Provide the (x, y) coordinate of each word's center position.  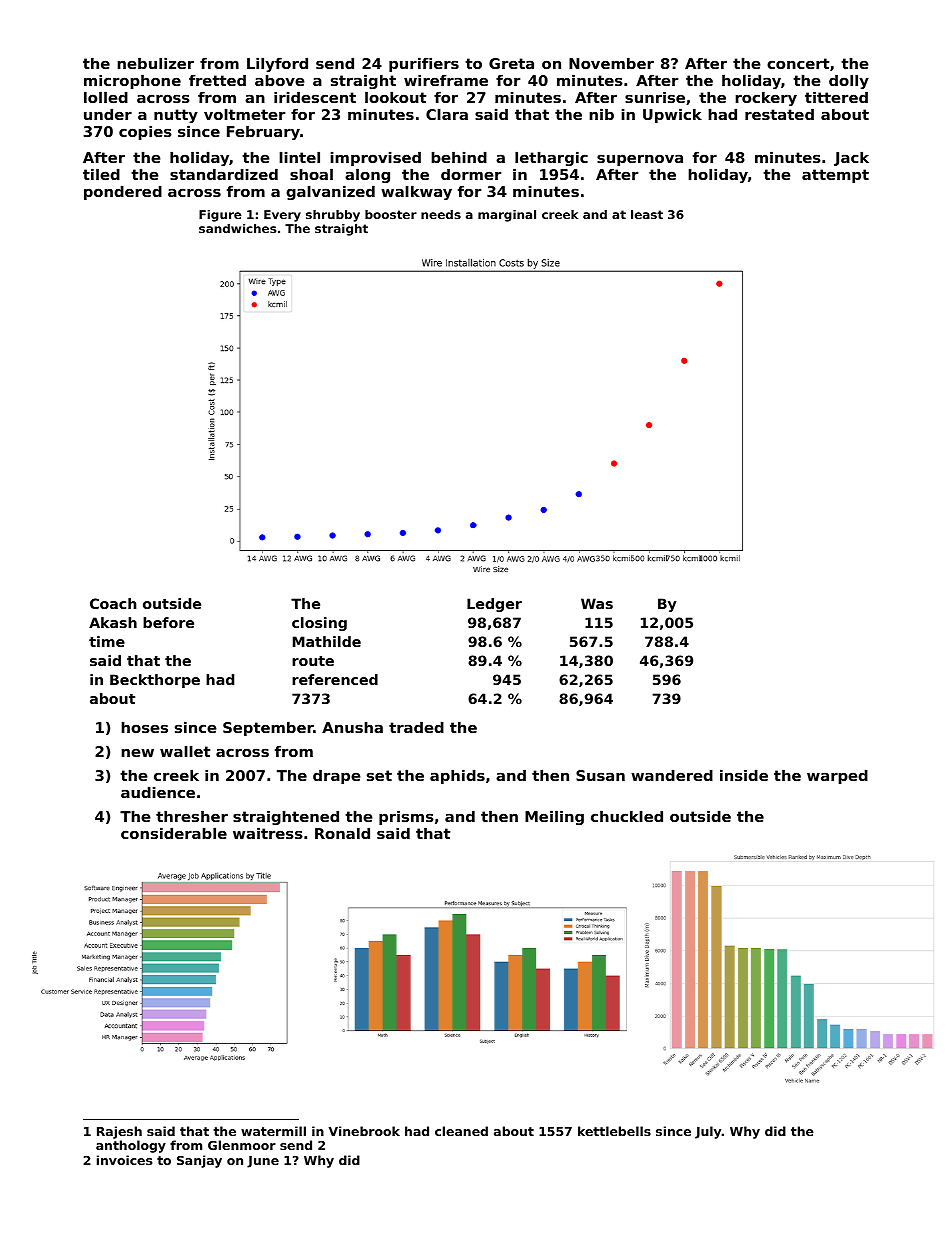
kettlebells (614, 1131)
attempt (835, 176)
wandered (672, 775)
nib (601, 114)
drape (337, 777)
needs (441, 214)
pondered (123, 193)
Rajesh (119, 1132)
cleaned (461, 1131)
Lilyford (277, 65)
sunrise (655, 97)
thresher (192, 816)
